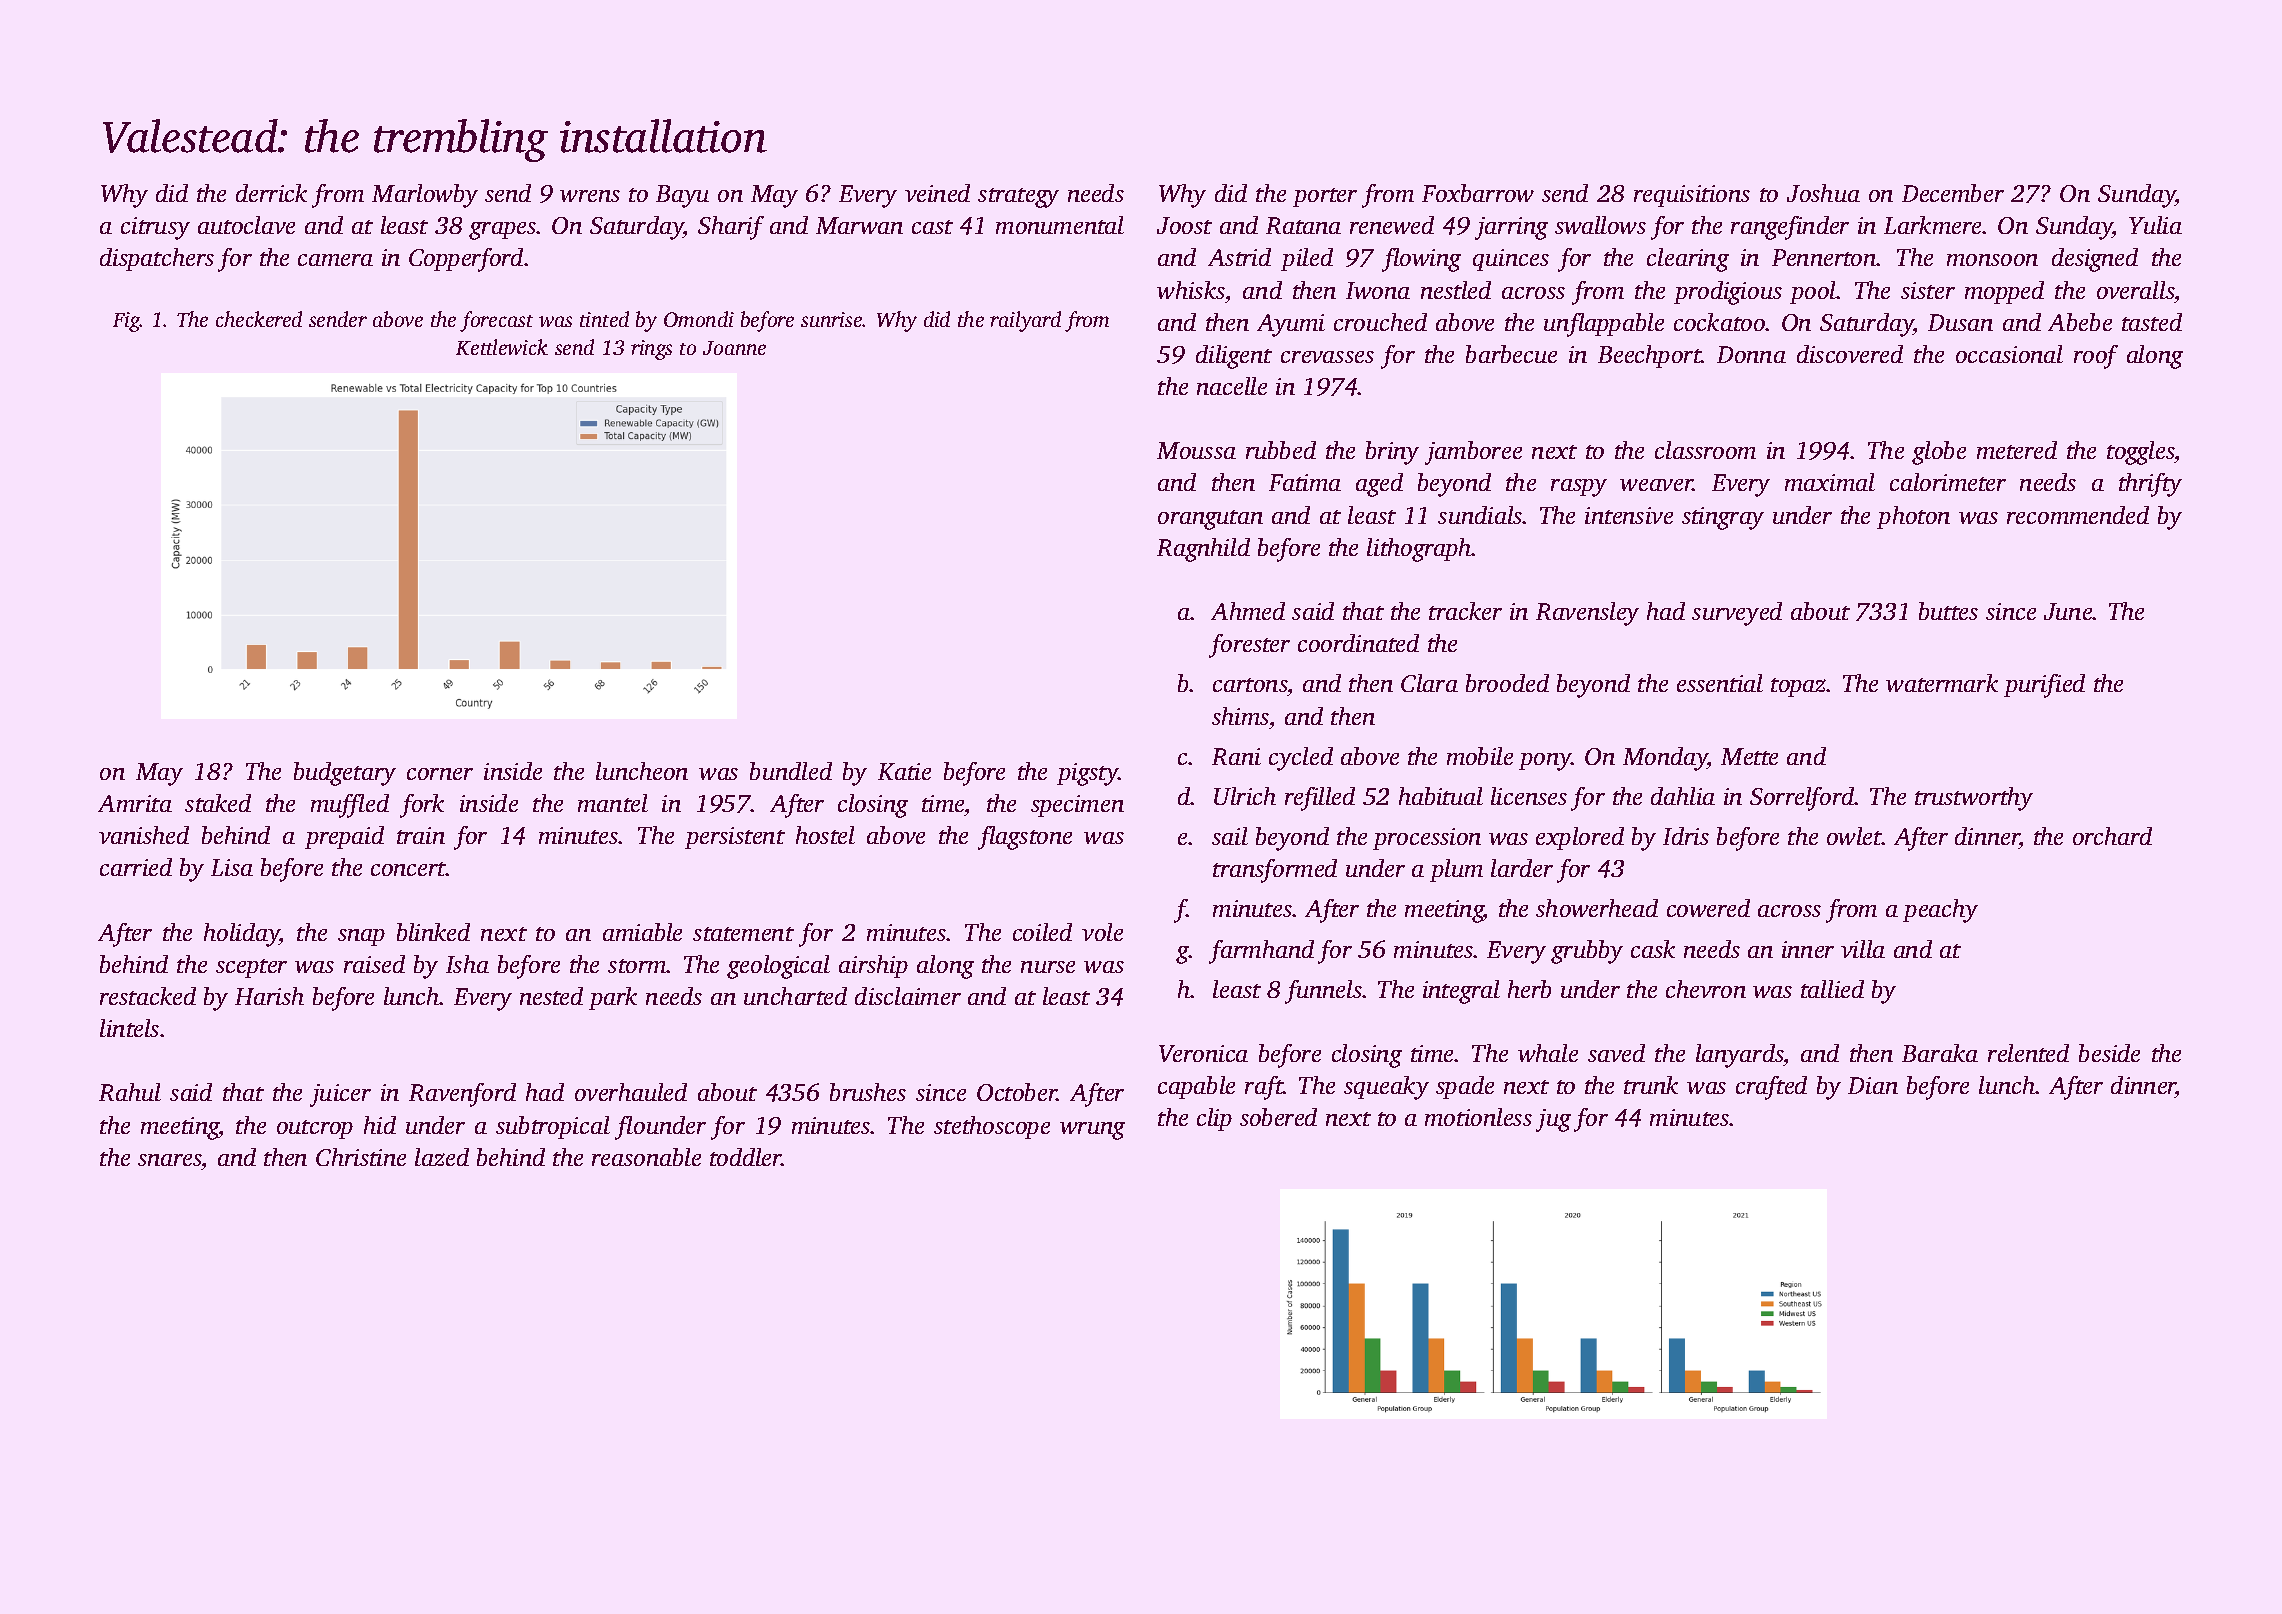  Describe the element at coordinates (1854, 836) in the image. I see `owlet` at that location.
